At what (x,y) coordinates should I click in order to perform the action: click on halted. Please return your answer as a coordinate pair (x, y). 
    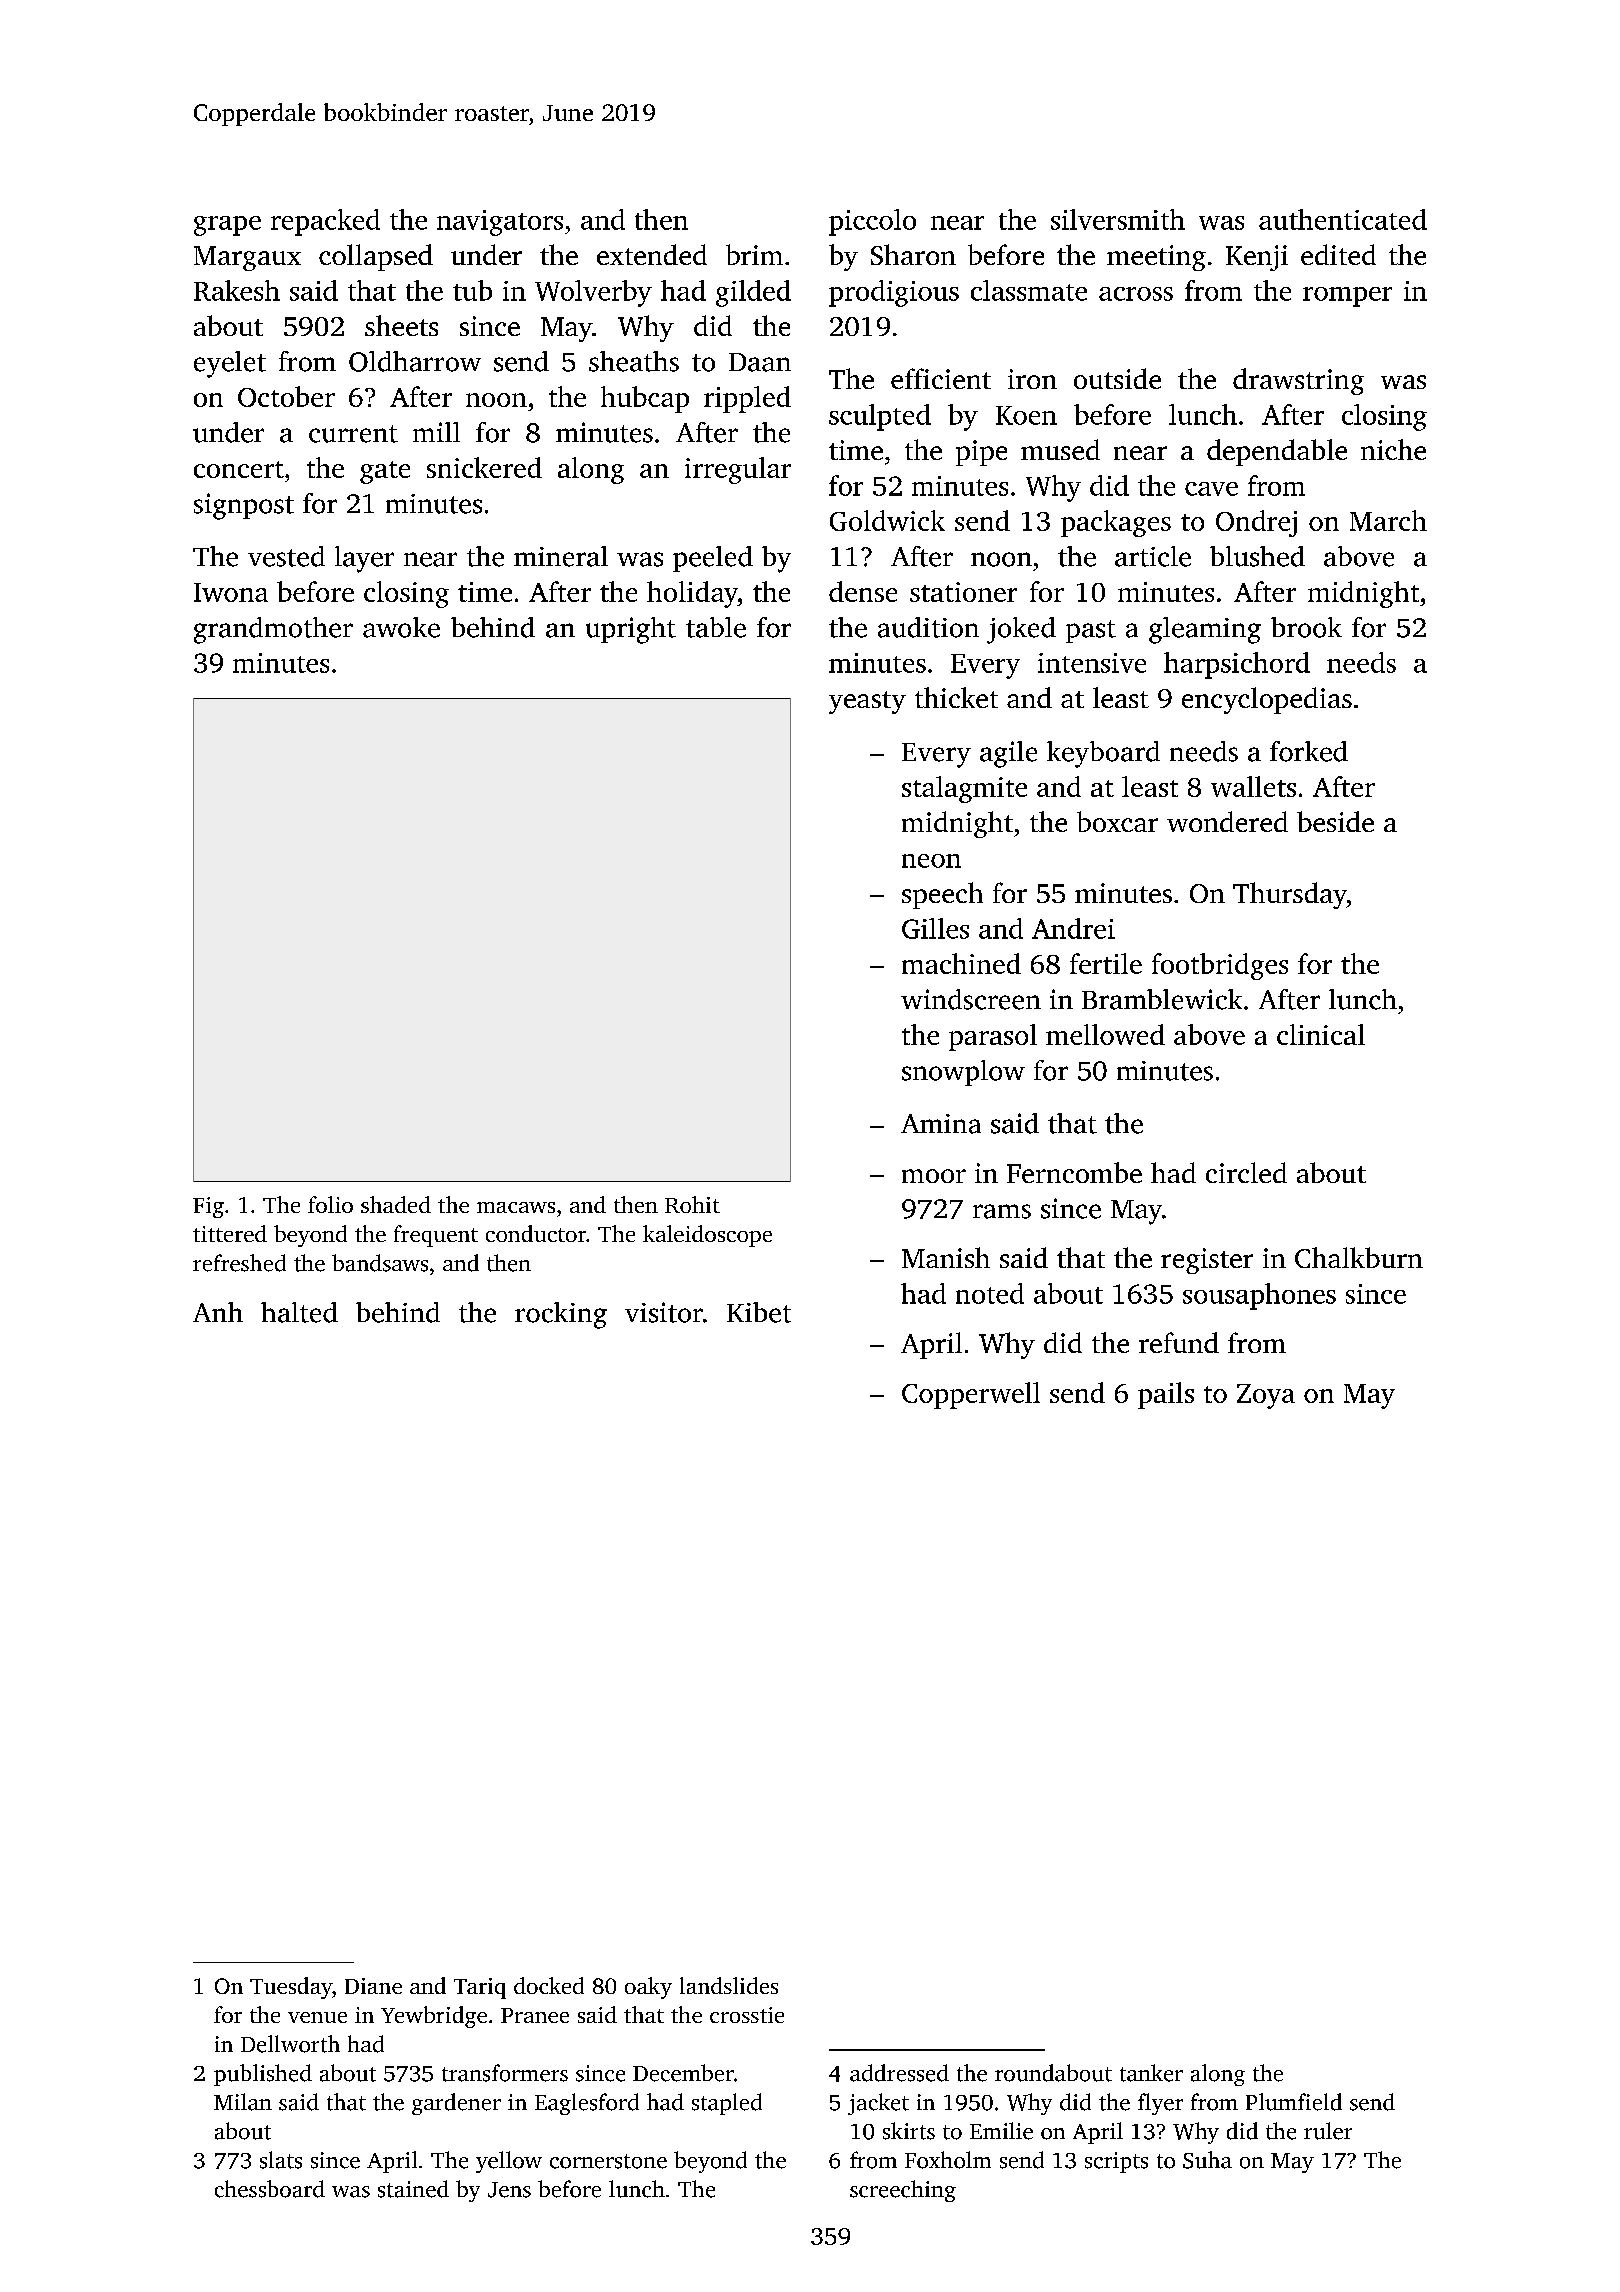
    Looking at the image, I should click on (299, 1312).
